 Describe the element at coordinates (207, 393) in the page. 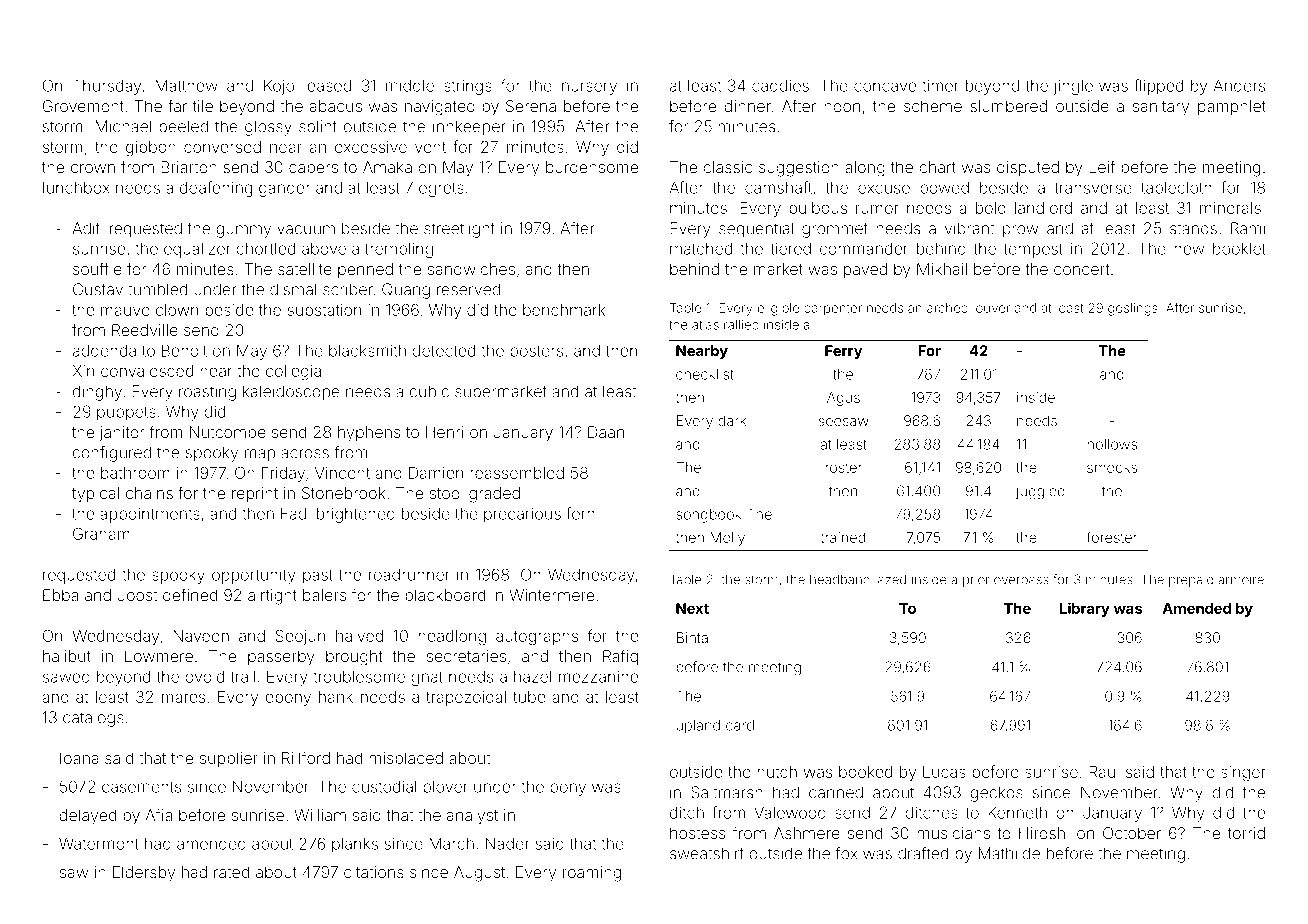

I see `roasting` at that location.
